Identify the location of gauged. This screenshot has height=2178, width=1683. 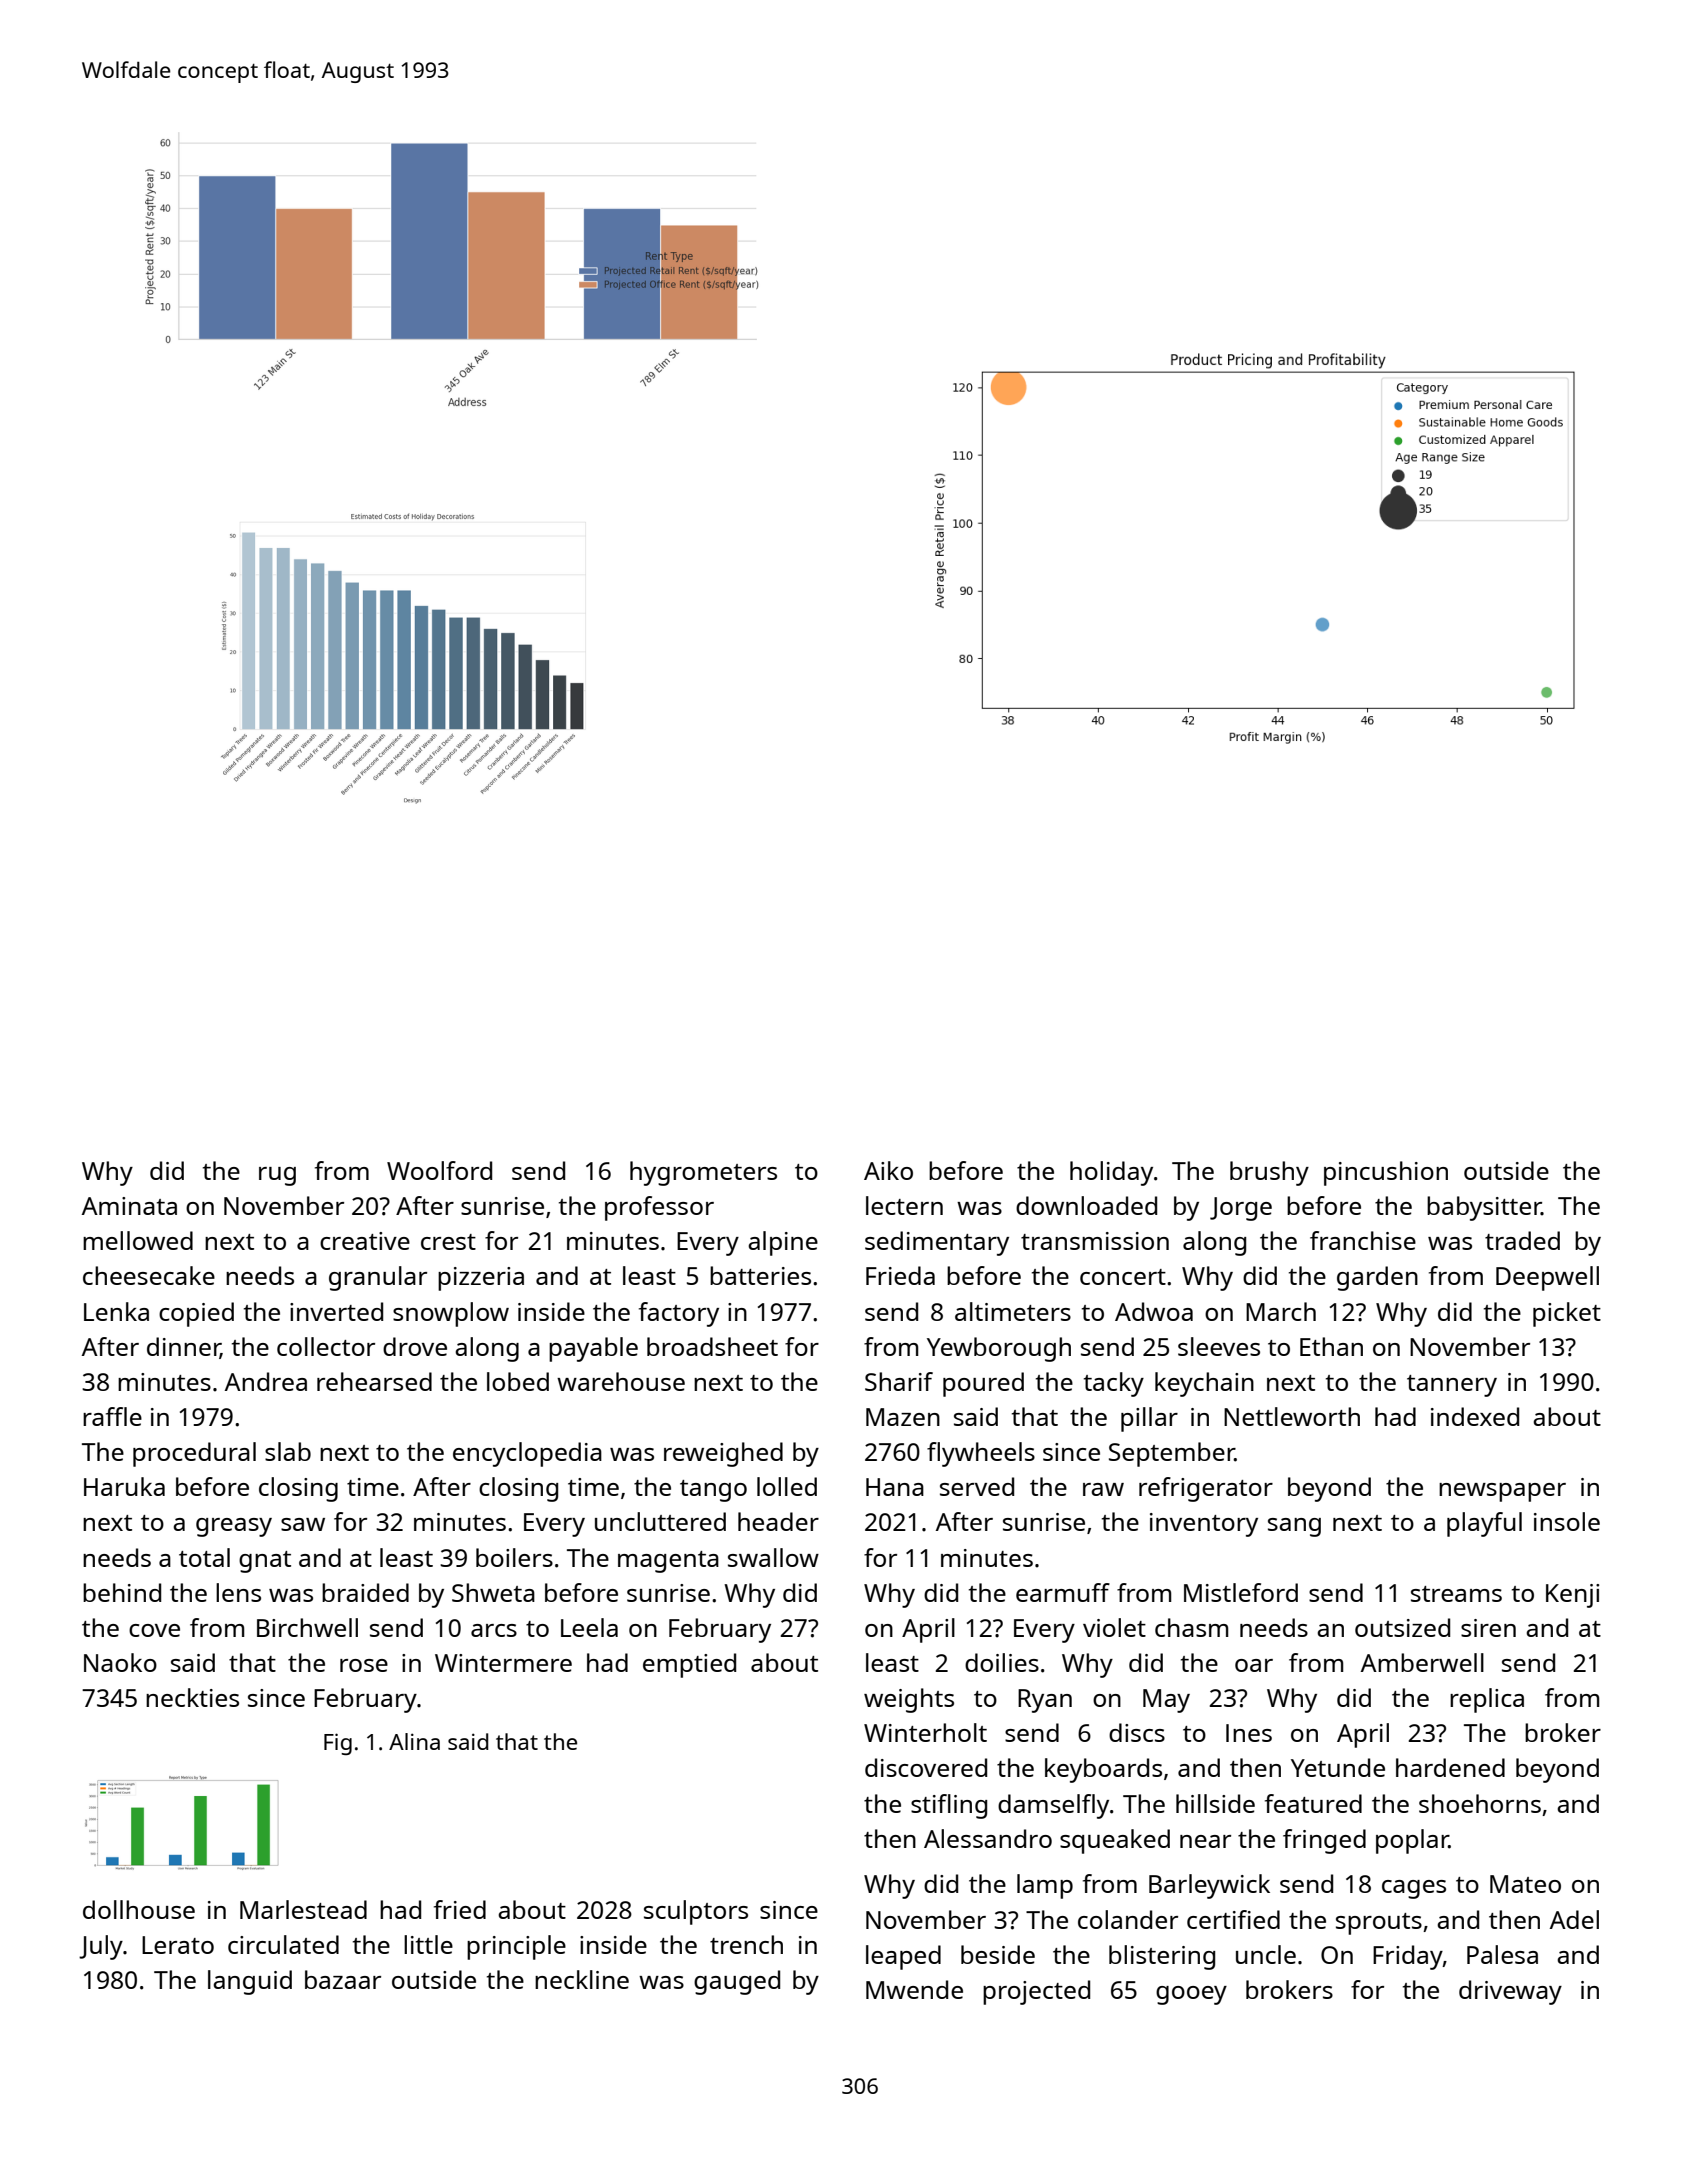
(737, 1982).
